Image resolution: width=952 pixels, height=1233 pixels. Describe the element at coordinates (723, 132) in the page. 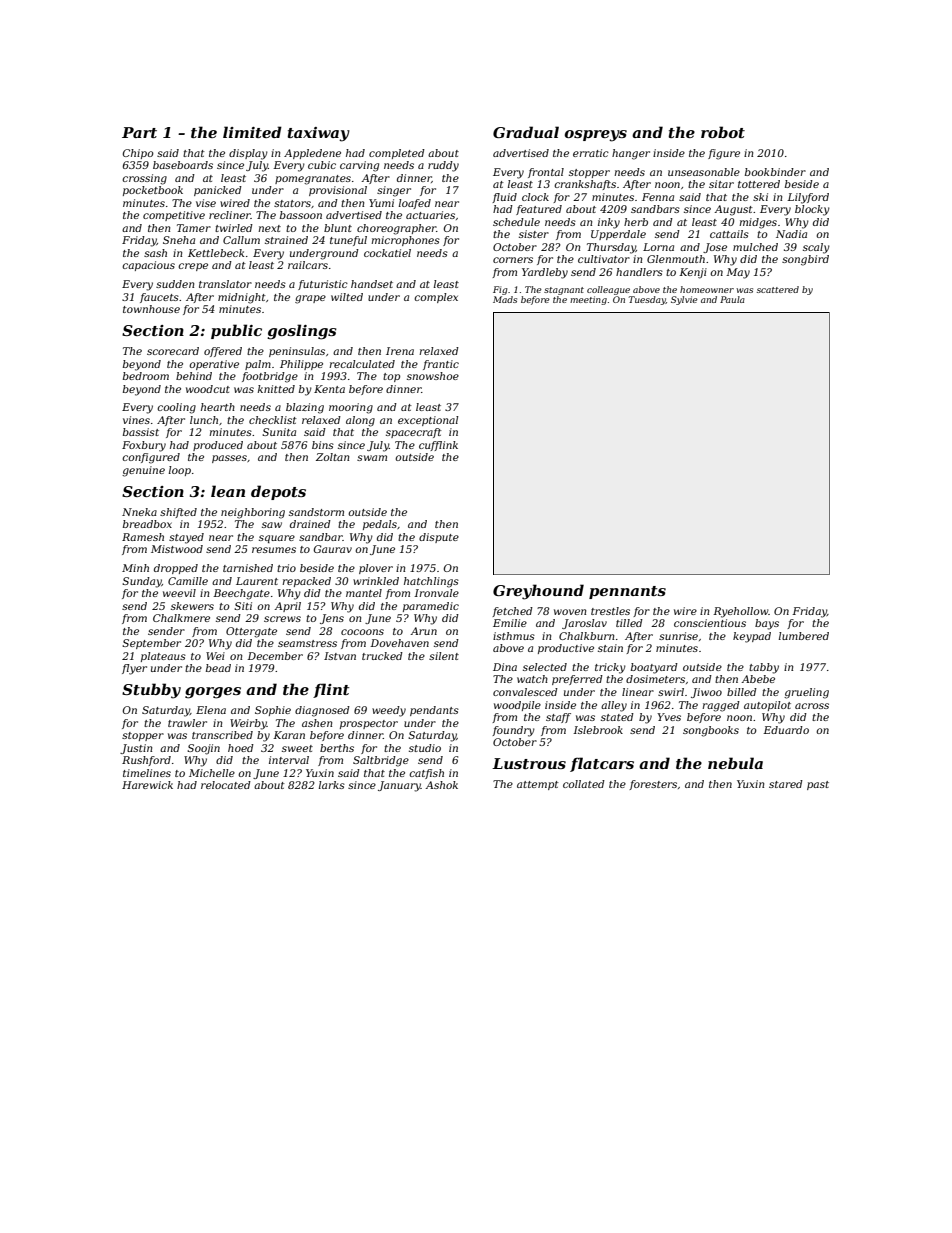

I see `robot` at that location.
